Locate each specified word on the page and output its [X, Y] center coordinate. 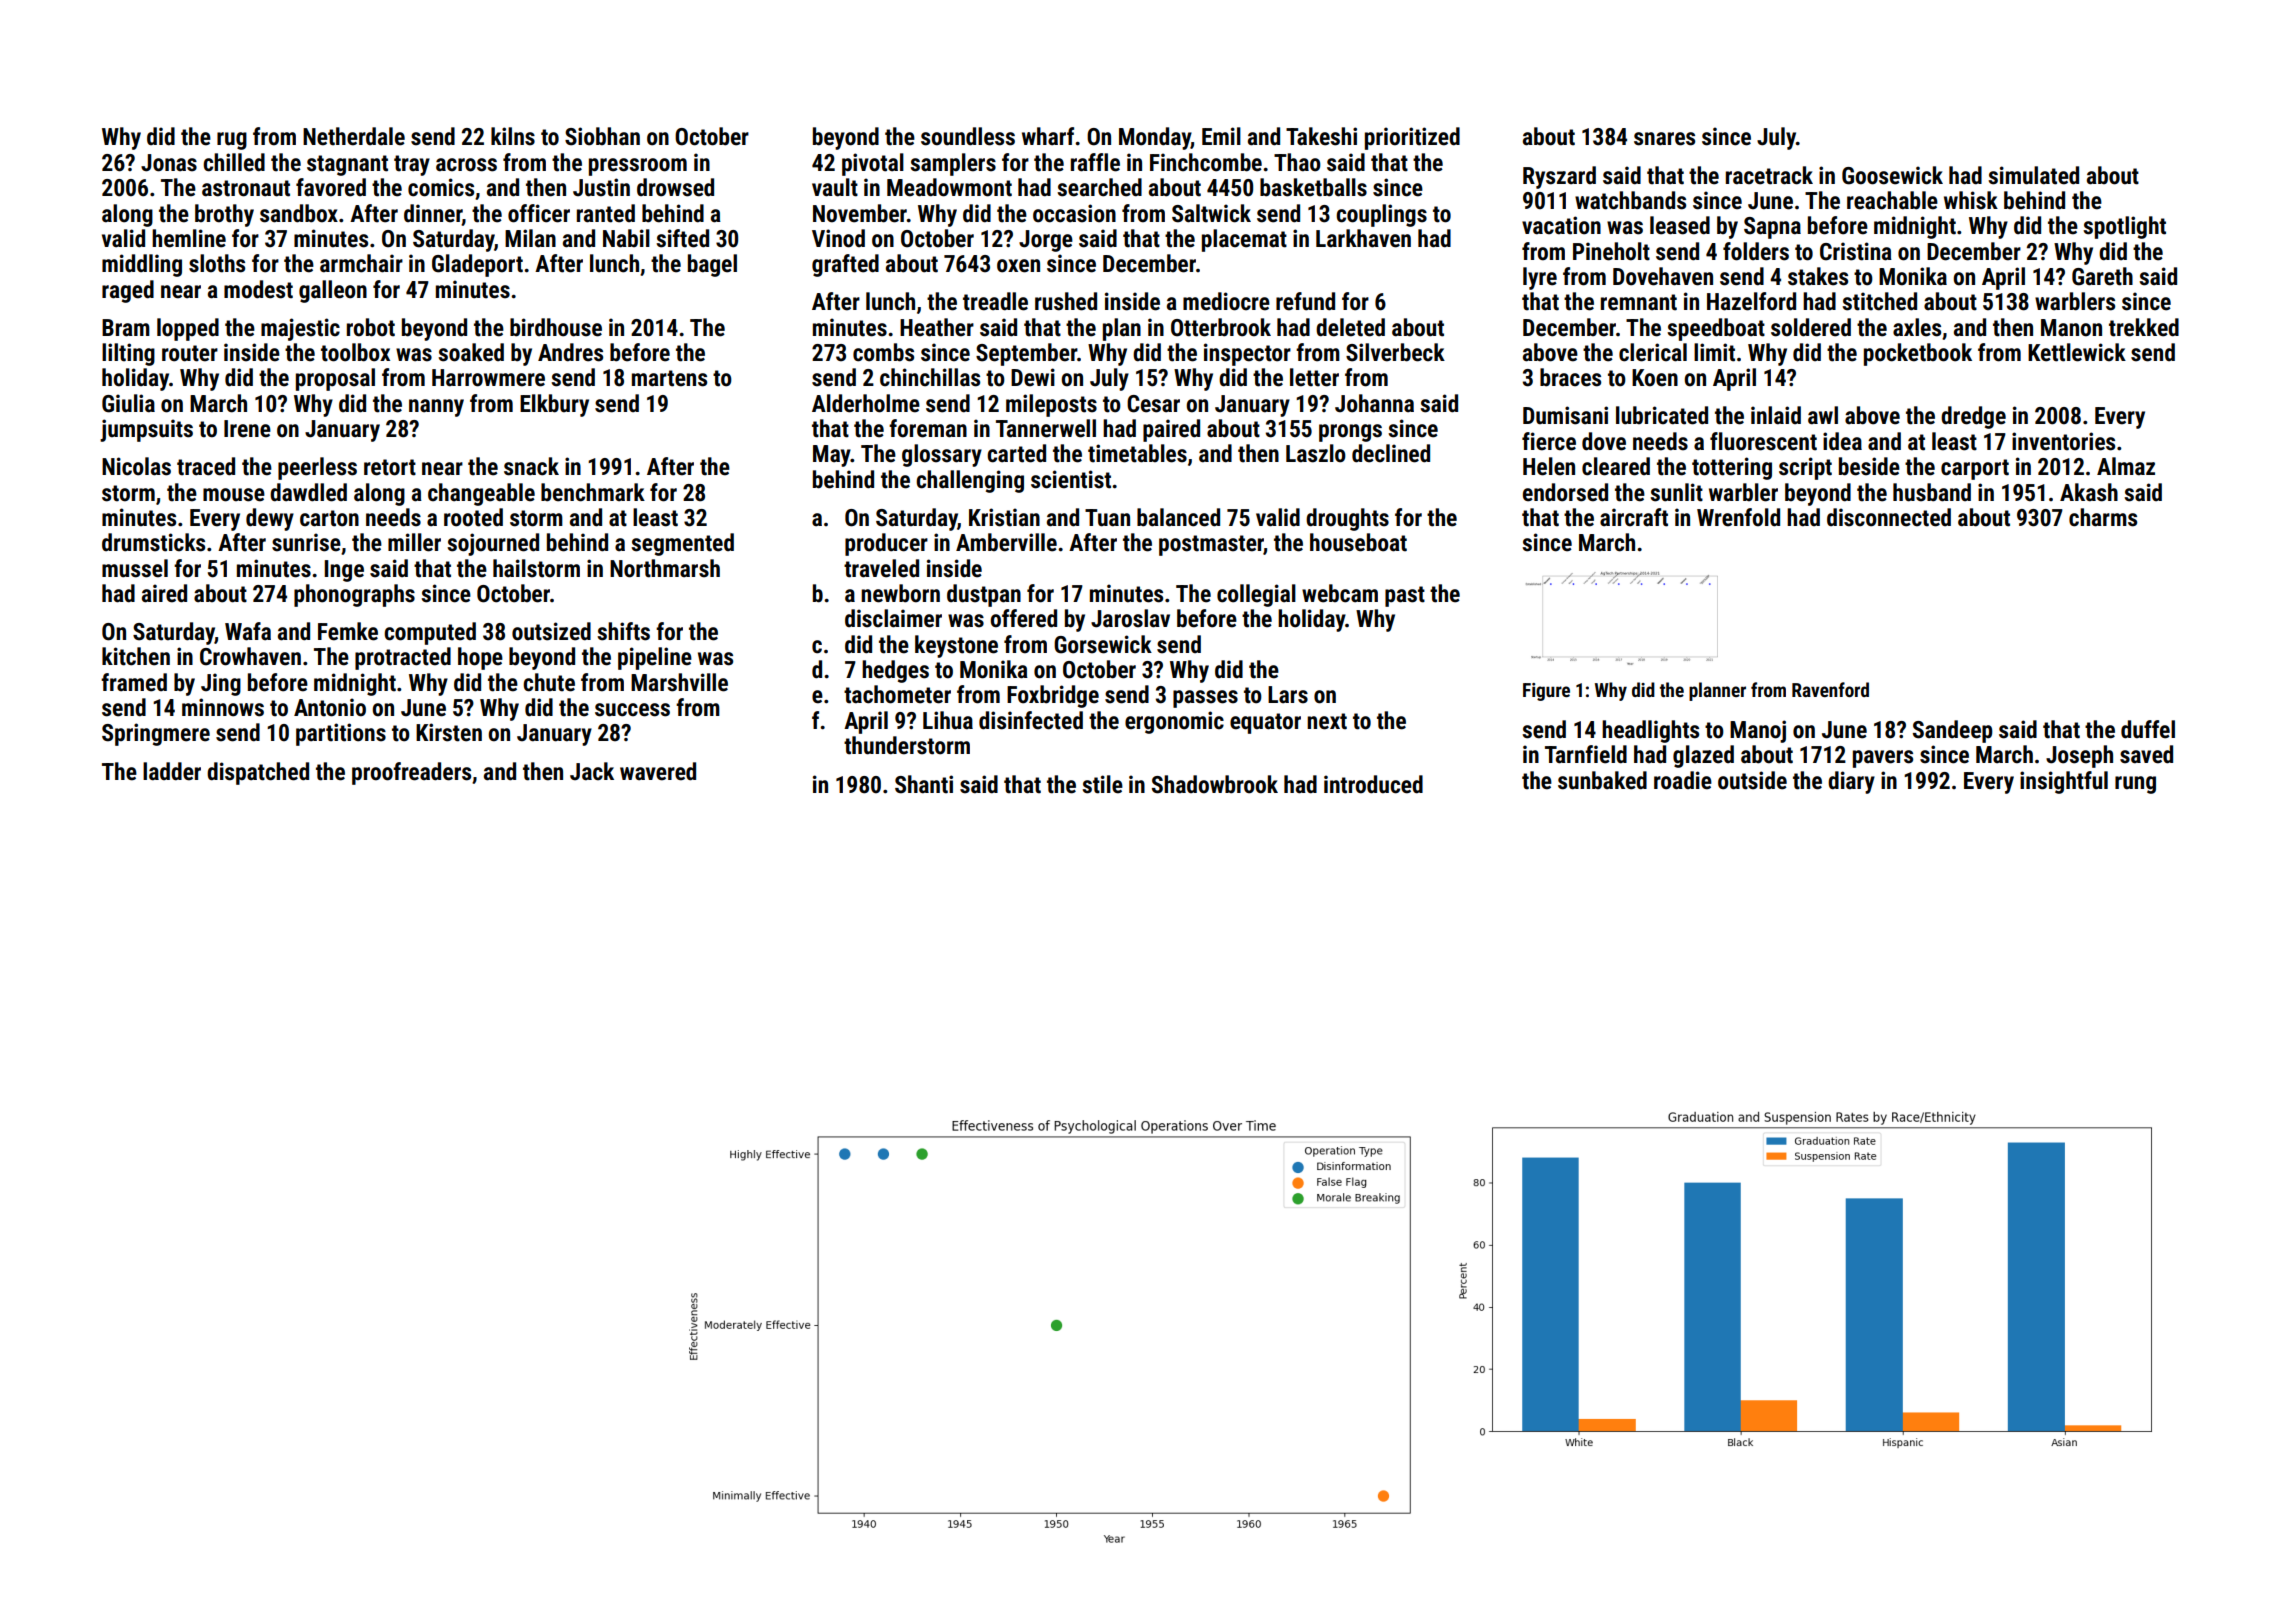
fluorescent [1763, 441]
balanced [1178, 517]
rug [232, 141]
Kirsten [449, 732]
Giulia [128, 403]
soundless [968, 136]
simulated [2033, 175]
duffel [2148, 729]
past [1405, 596]
